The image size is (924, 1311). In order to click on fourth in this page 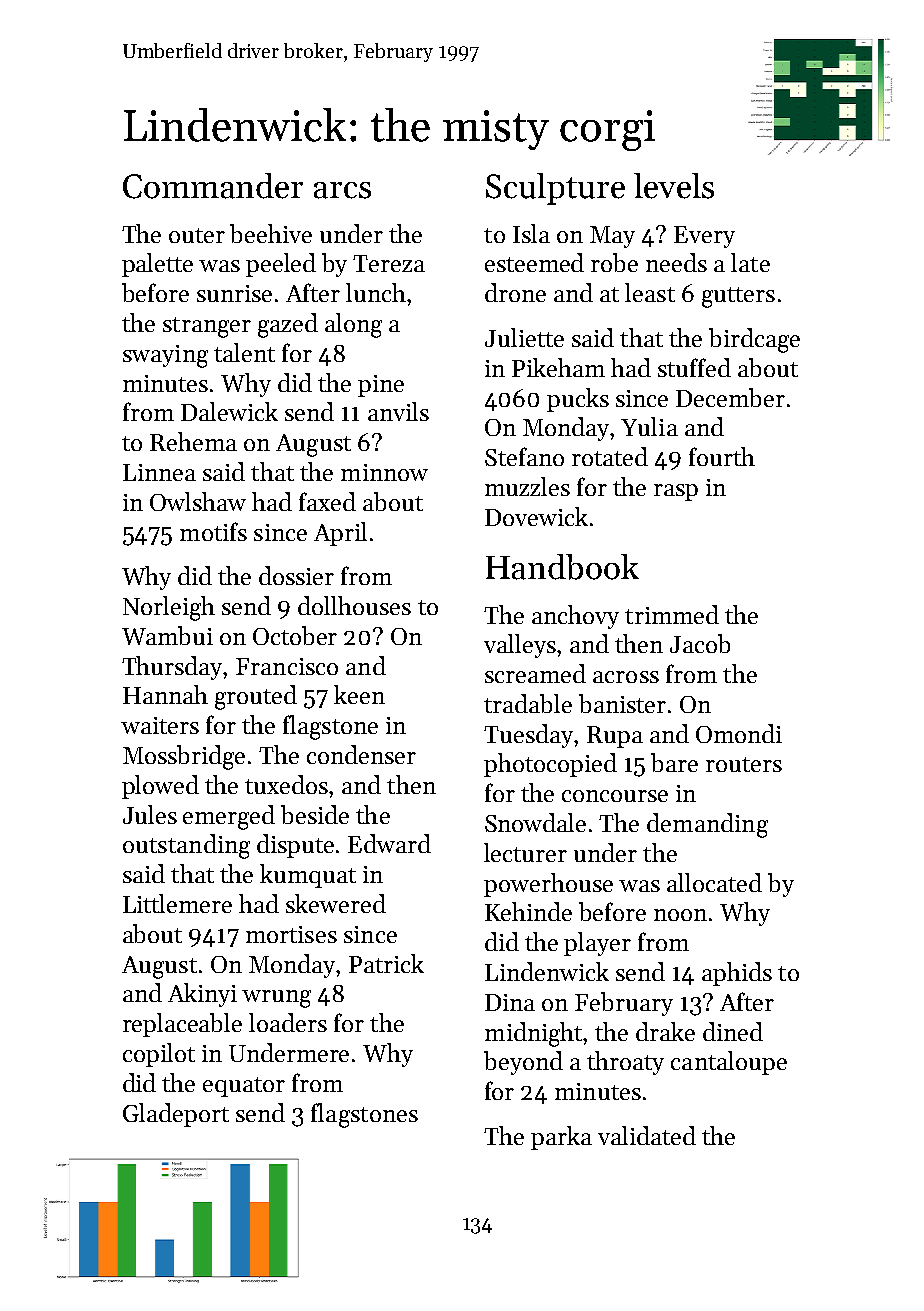, I will do `click(722, 456)`.
